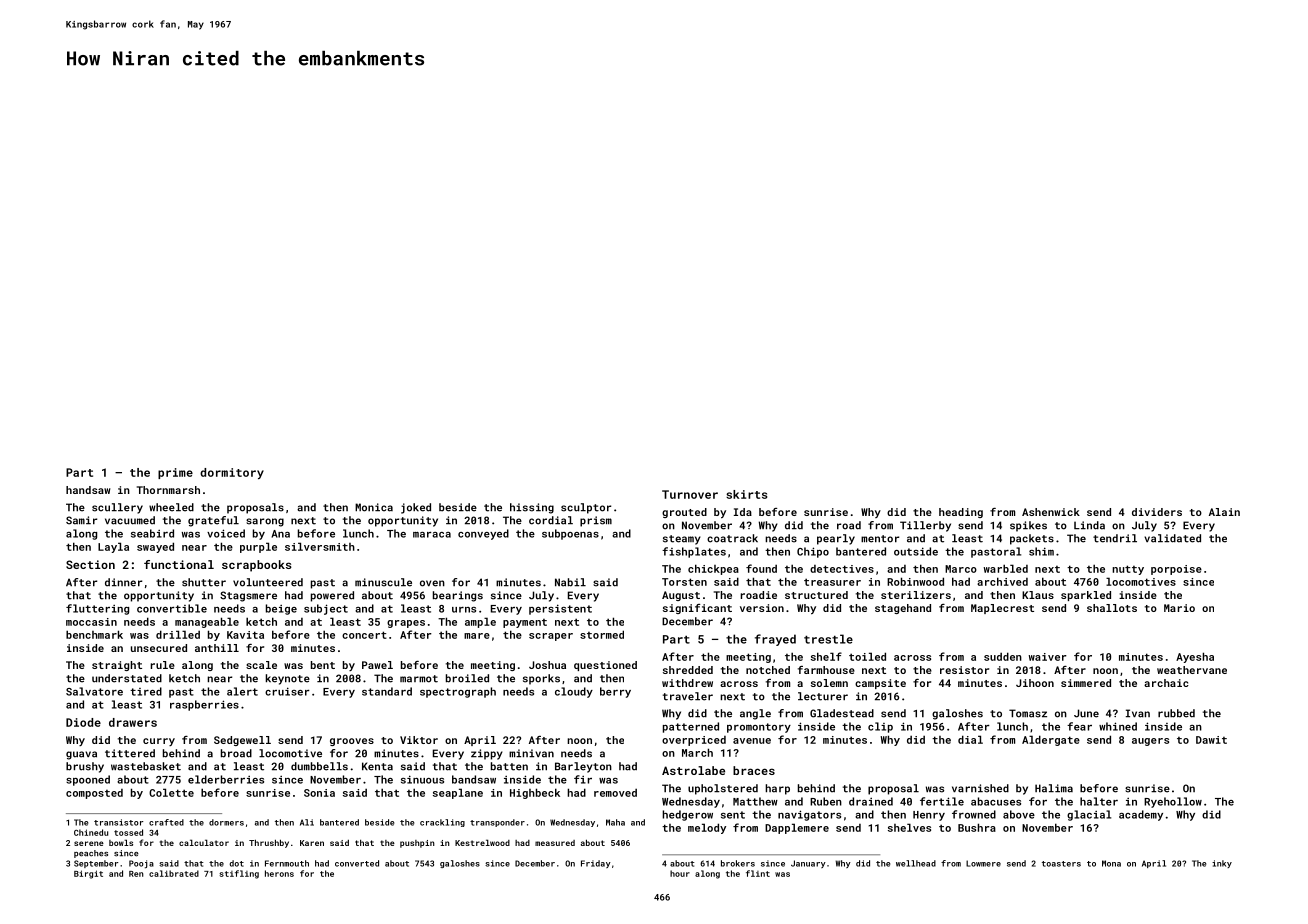 The image size is (1308, 924). I want to click on scrapbooks, so click(257, 566).
